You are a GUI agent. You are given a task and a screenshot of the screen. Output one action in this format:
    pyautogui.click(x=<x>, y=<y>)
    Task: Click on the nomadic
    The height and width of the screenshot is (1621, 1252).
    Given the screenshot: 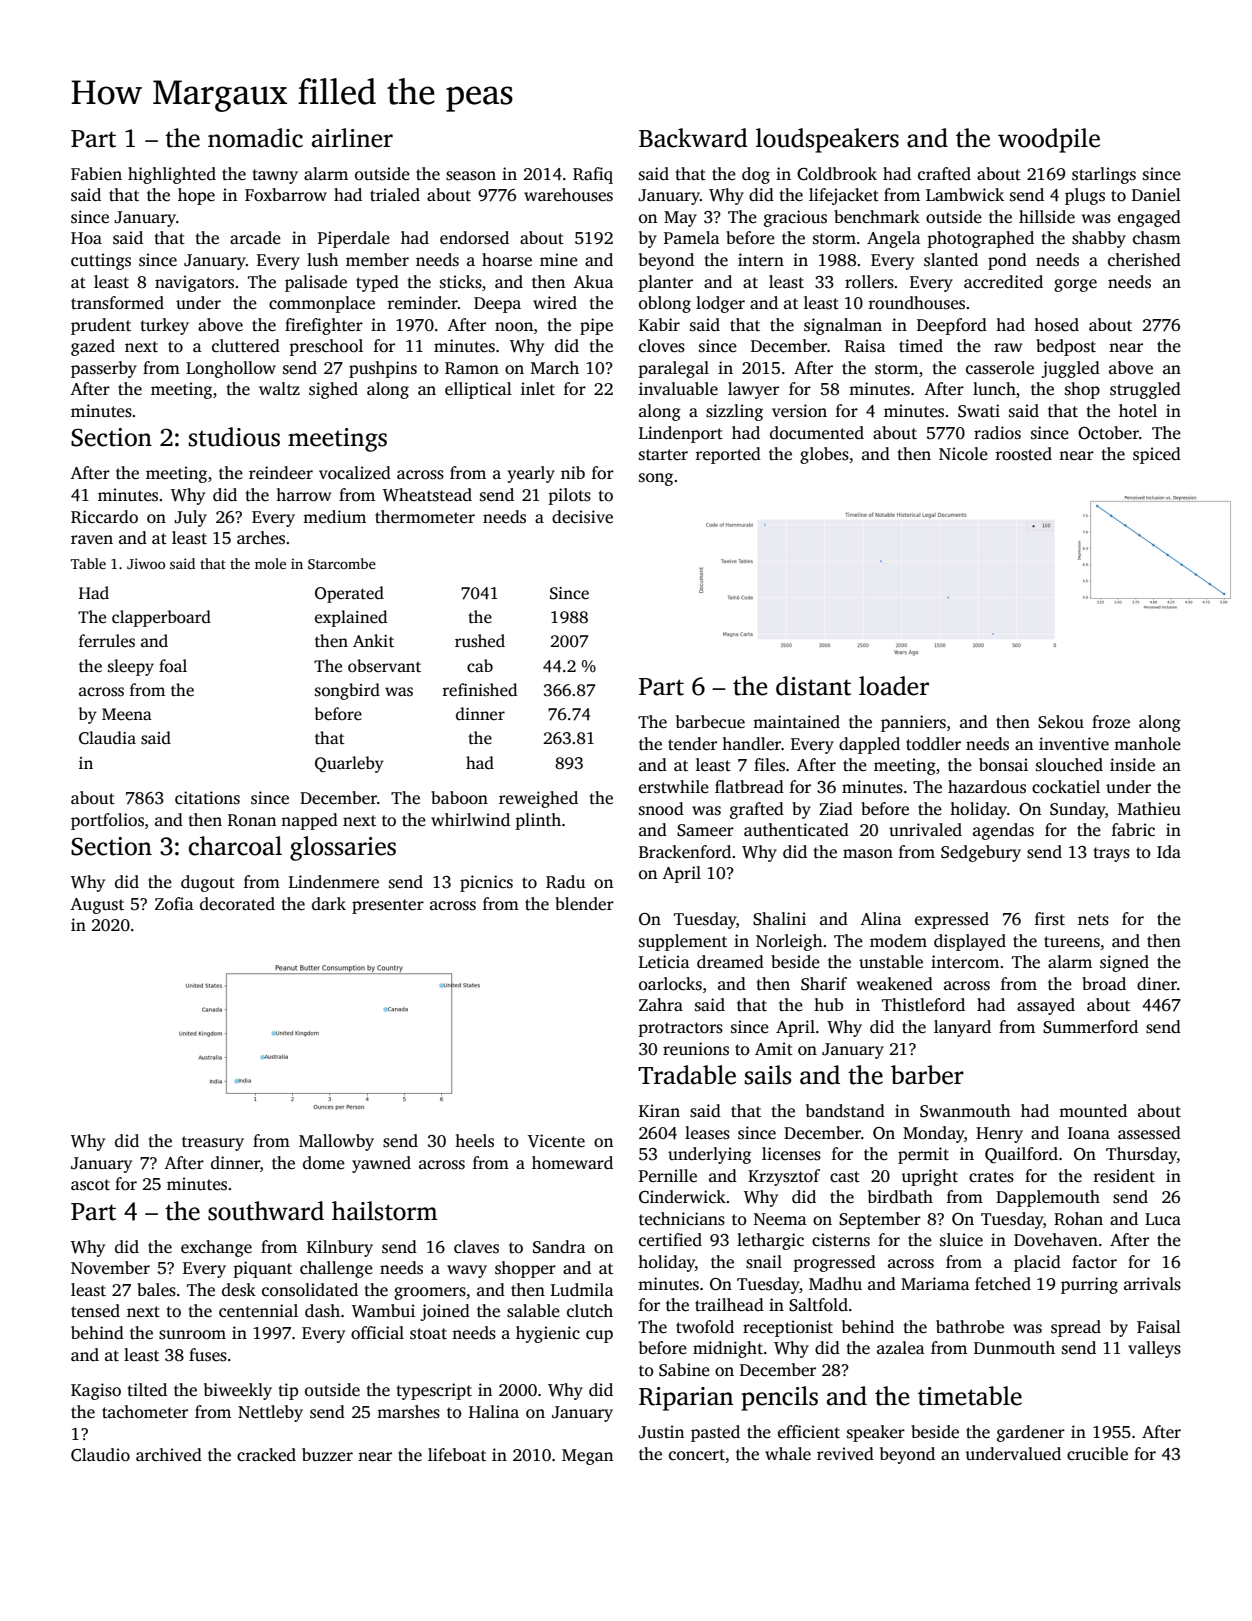 What is the action you would take?
    pyautogui.click(x=255, y=138)
